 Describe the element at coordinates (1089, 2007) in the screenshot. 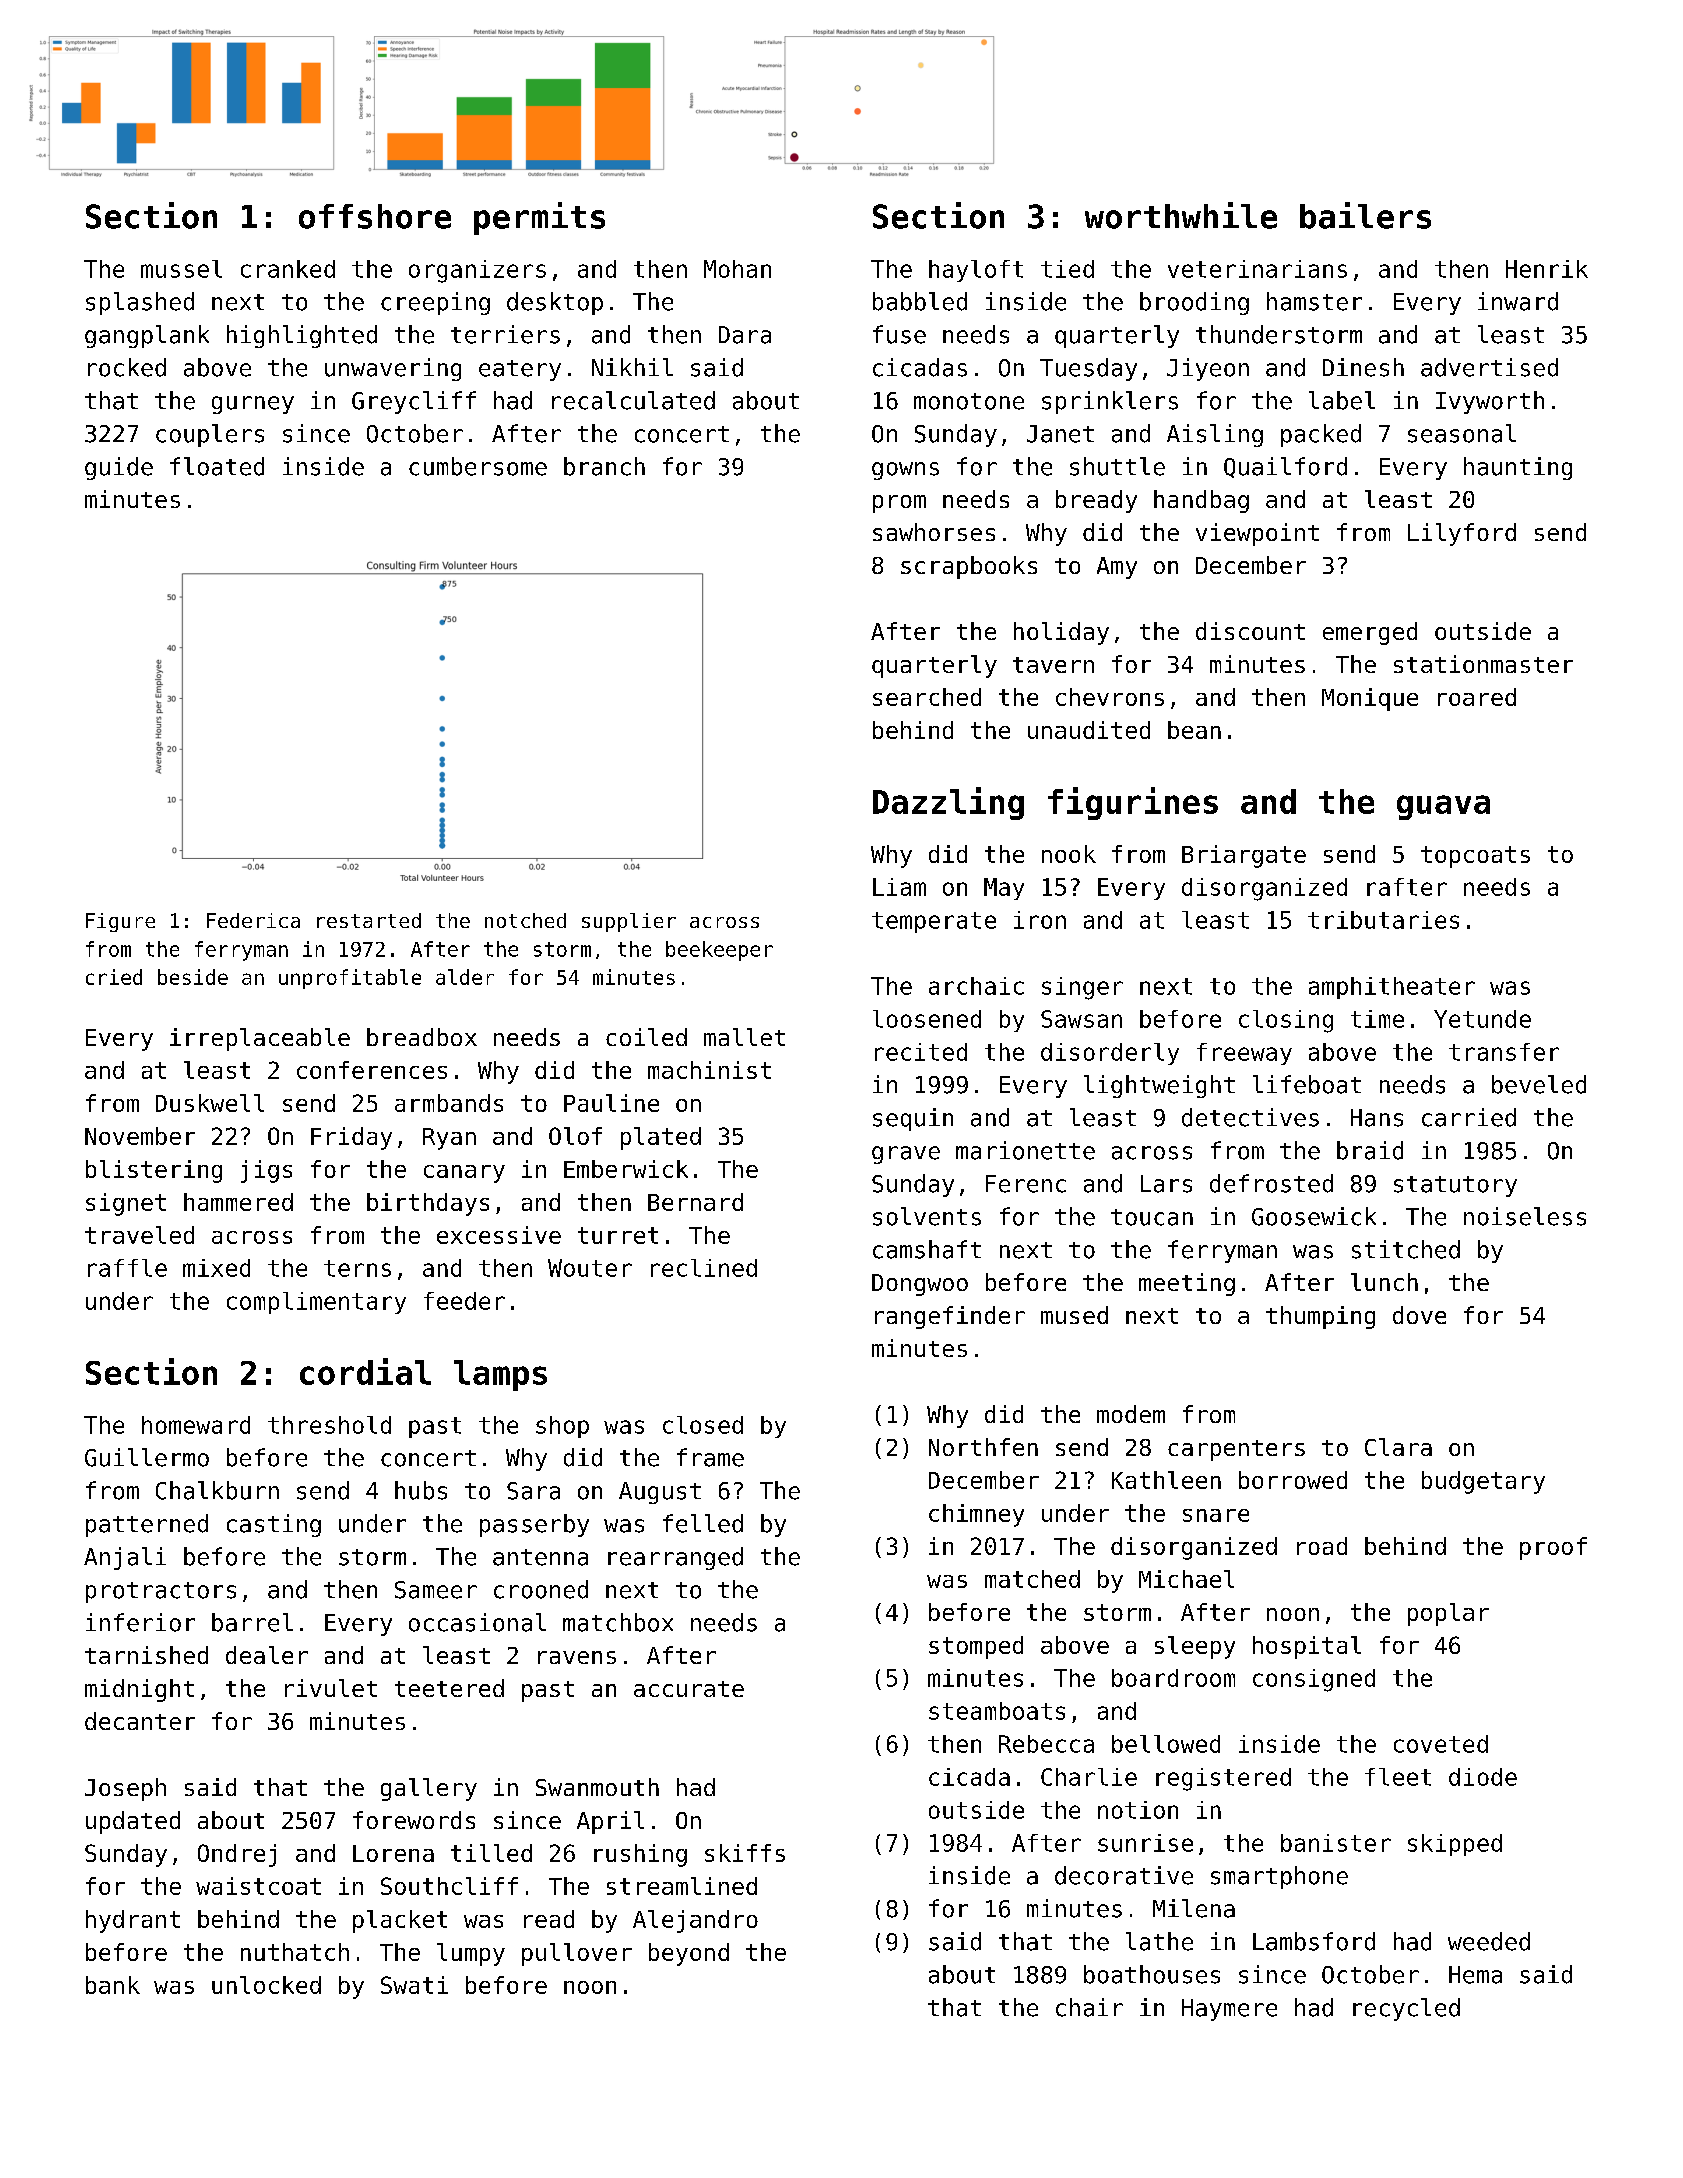

I see `chair` at that location.
